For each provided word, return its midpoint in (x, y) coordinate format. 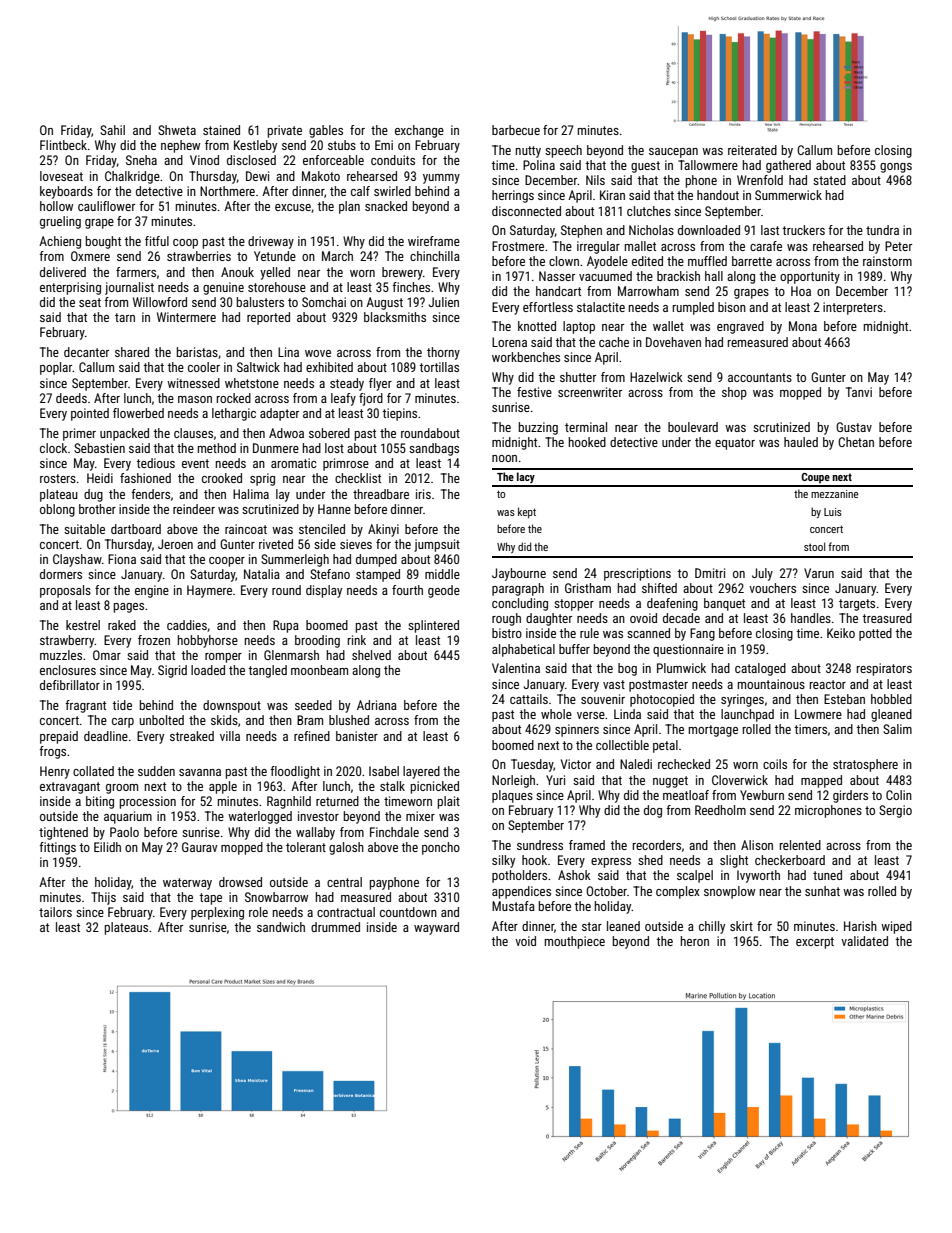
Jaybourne (519, 574)
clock (53, 448)
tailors (55, 912)
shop (734, 393)
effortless (548, 307)
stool (814, 546)
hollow (56, 206)
